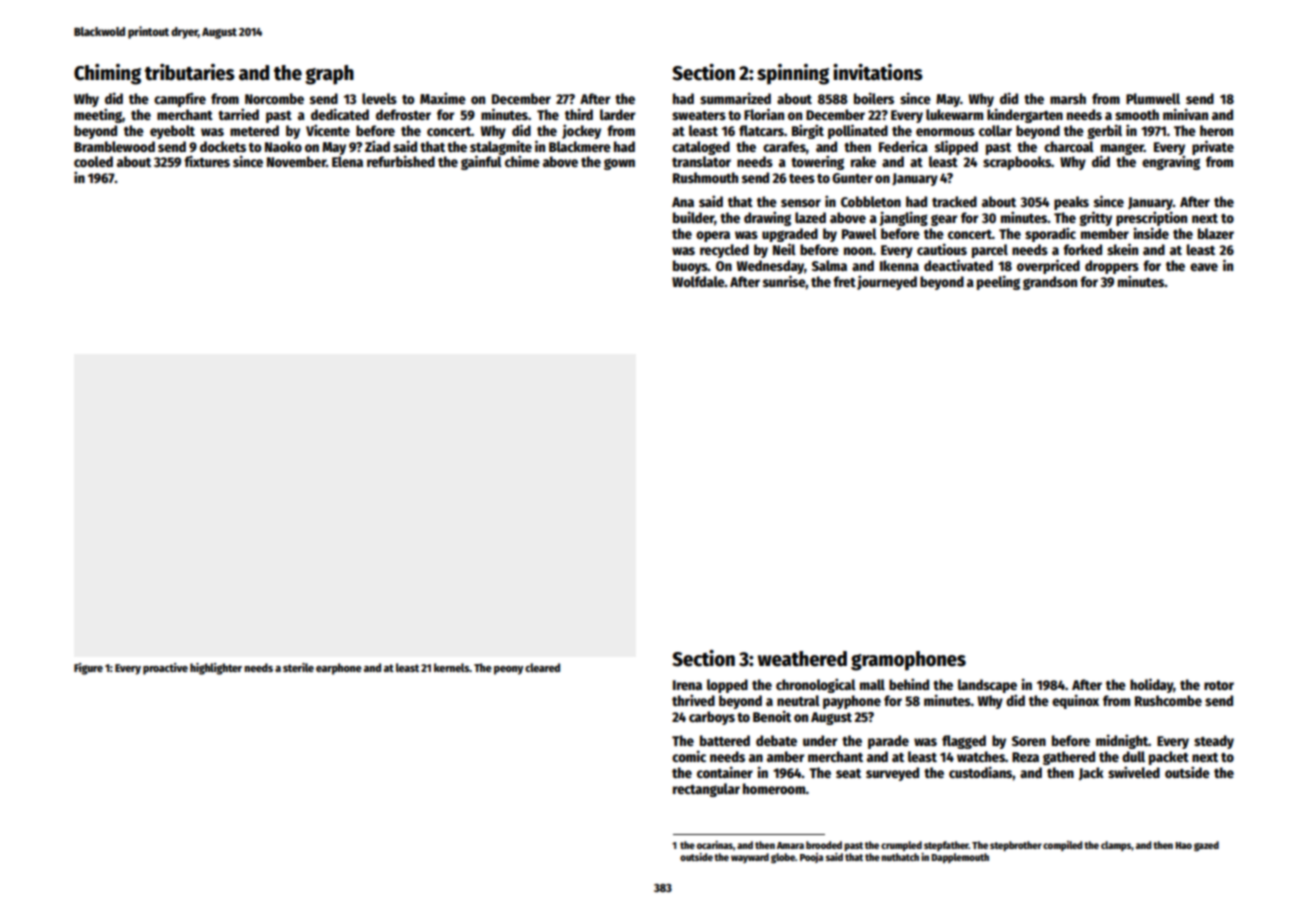  What do you see at coordinates (802, 178) in the screenshot?
I see `tees` at bounding box center [802, 178].
